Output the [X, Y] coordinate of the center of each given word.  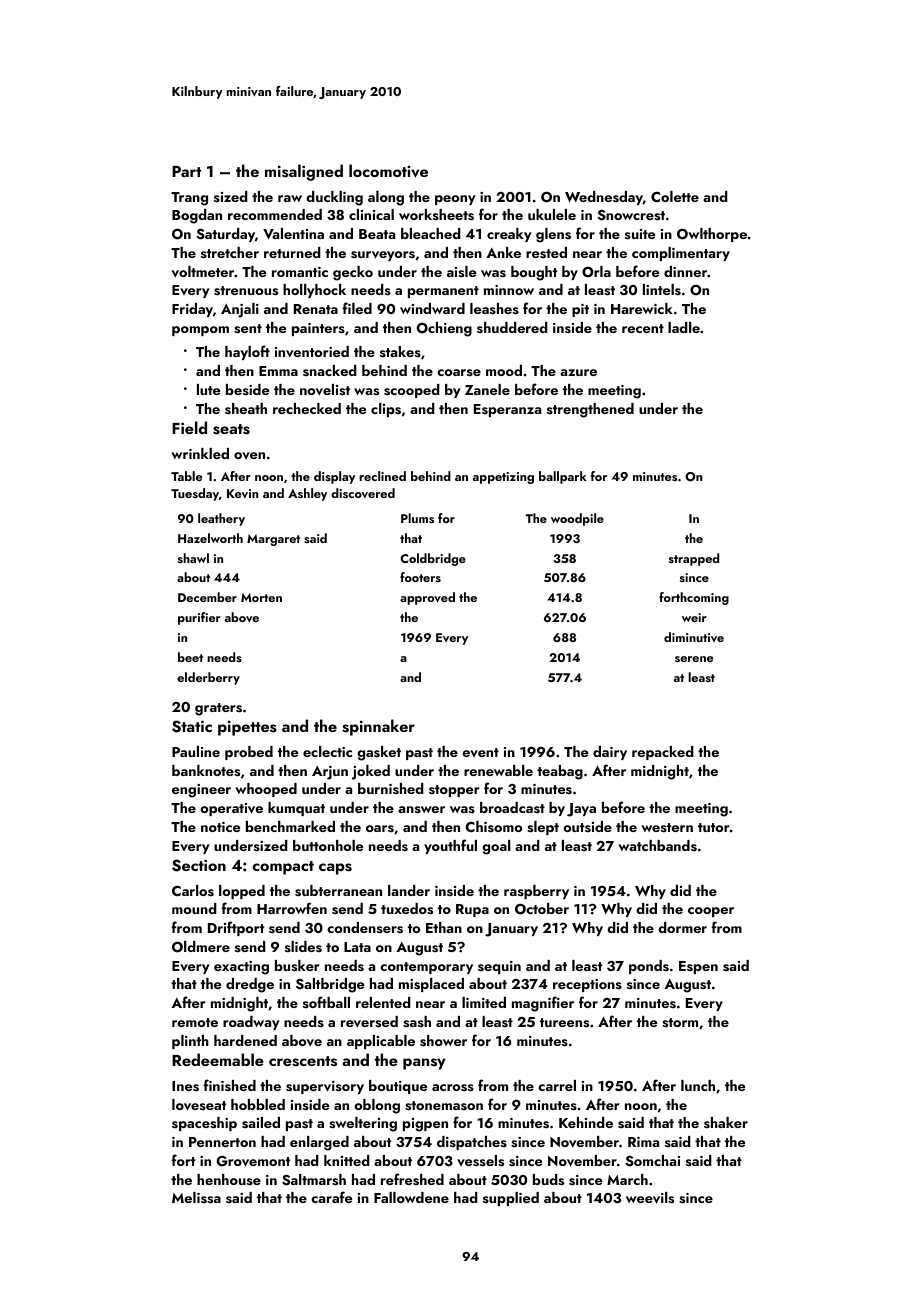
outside [587, 826]
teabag [560, 772]
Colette [675, 196]
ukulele [552, 214]
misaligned [304, 172]
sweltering [363, 1124]
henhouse [229, 1179]
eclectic [327, 751]
